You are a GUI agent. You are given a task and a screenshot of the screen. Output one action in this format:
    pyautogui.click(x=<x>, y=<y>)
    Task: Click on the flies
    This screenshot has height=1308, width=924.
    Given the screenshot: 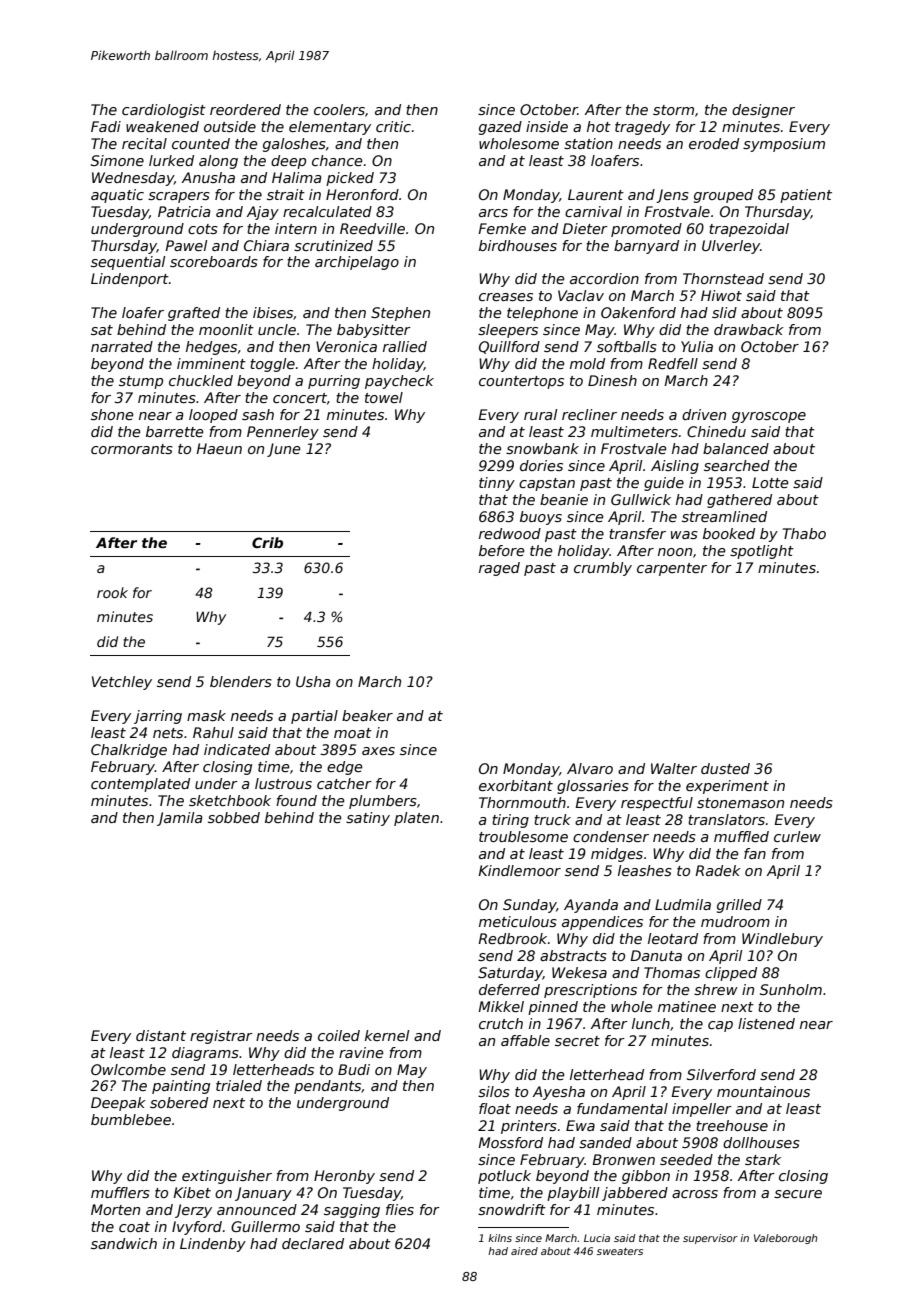 What is the action you would take?
    pyautogui.click(x=400, y=1209)
